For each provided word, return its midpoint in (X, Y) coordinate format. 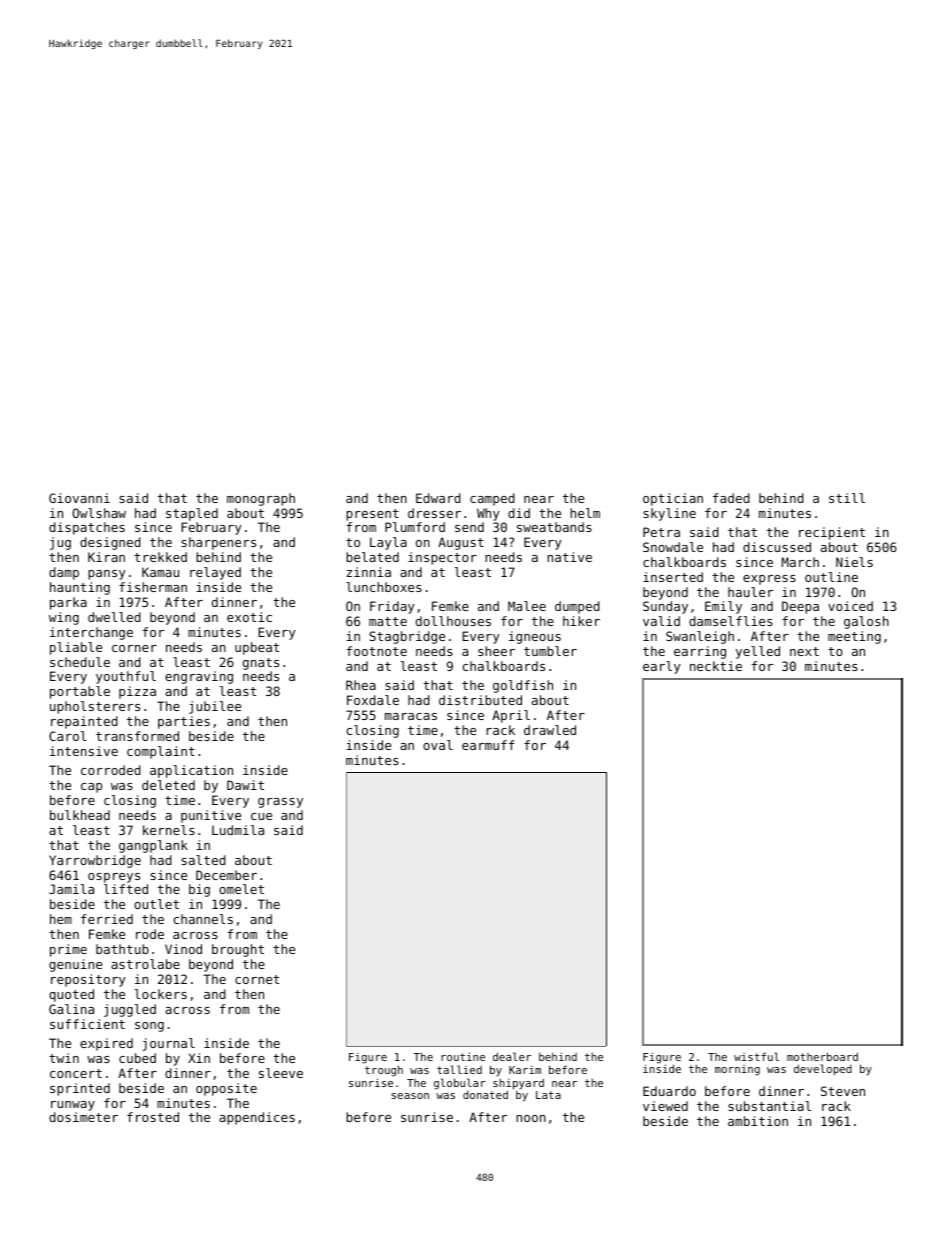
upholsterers (95, 707)
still (847, 498)
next (804, 651)
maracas (411, 716)
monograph (261, 499)
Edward (438, 498)
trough (384, 1071)
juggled (130, 1010)
